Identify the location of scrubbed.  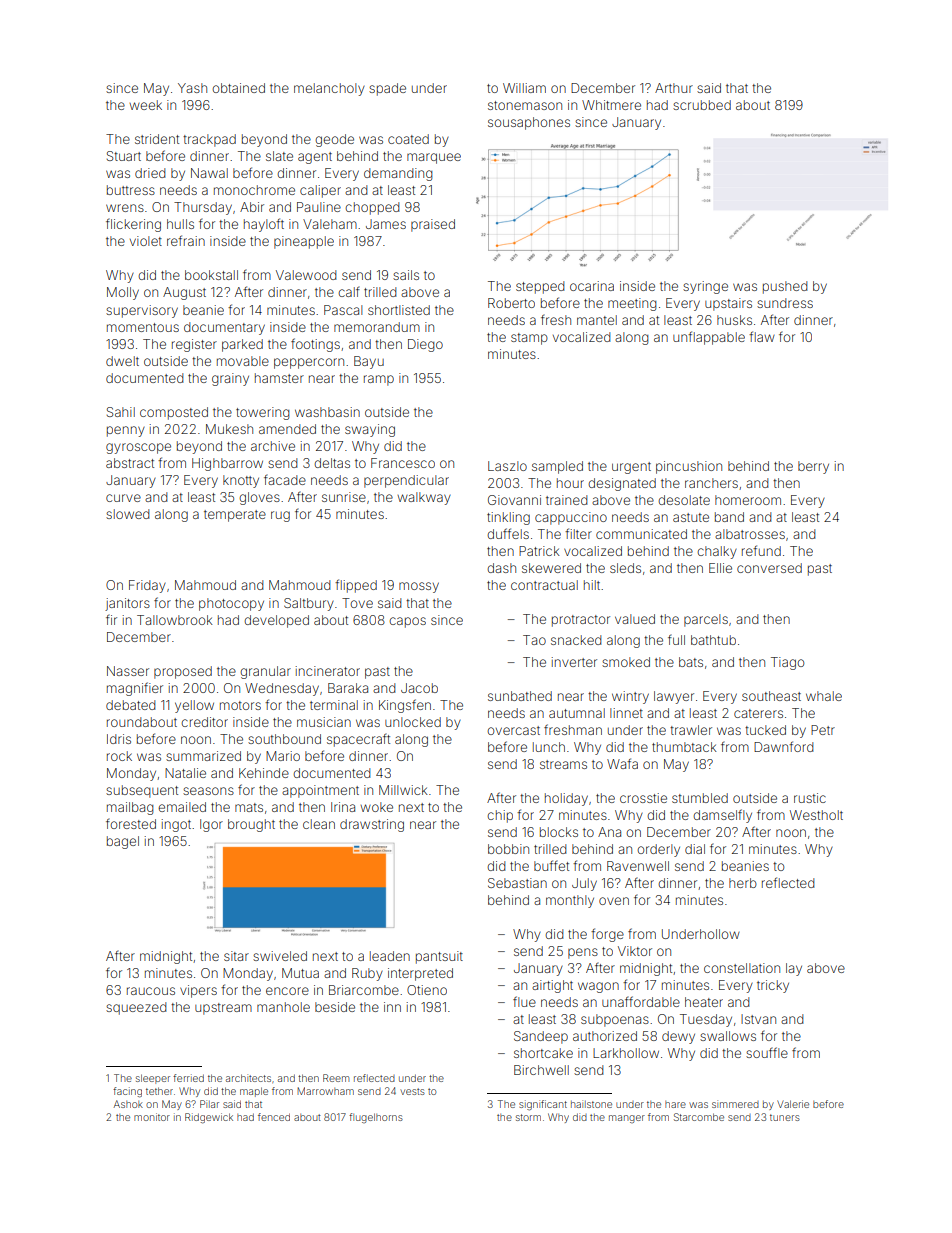
(702, 105).
